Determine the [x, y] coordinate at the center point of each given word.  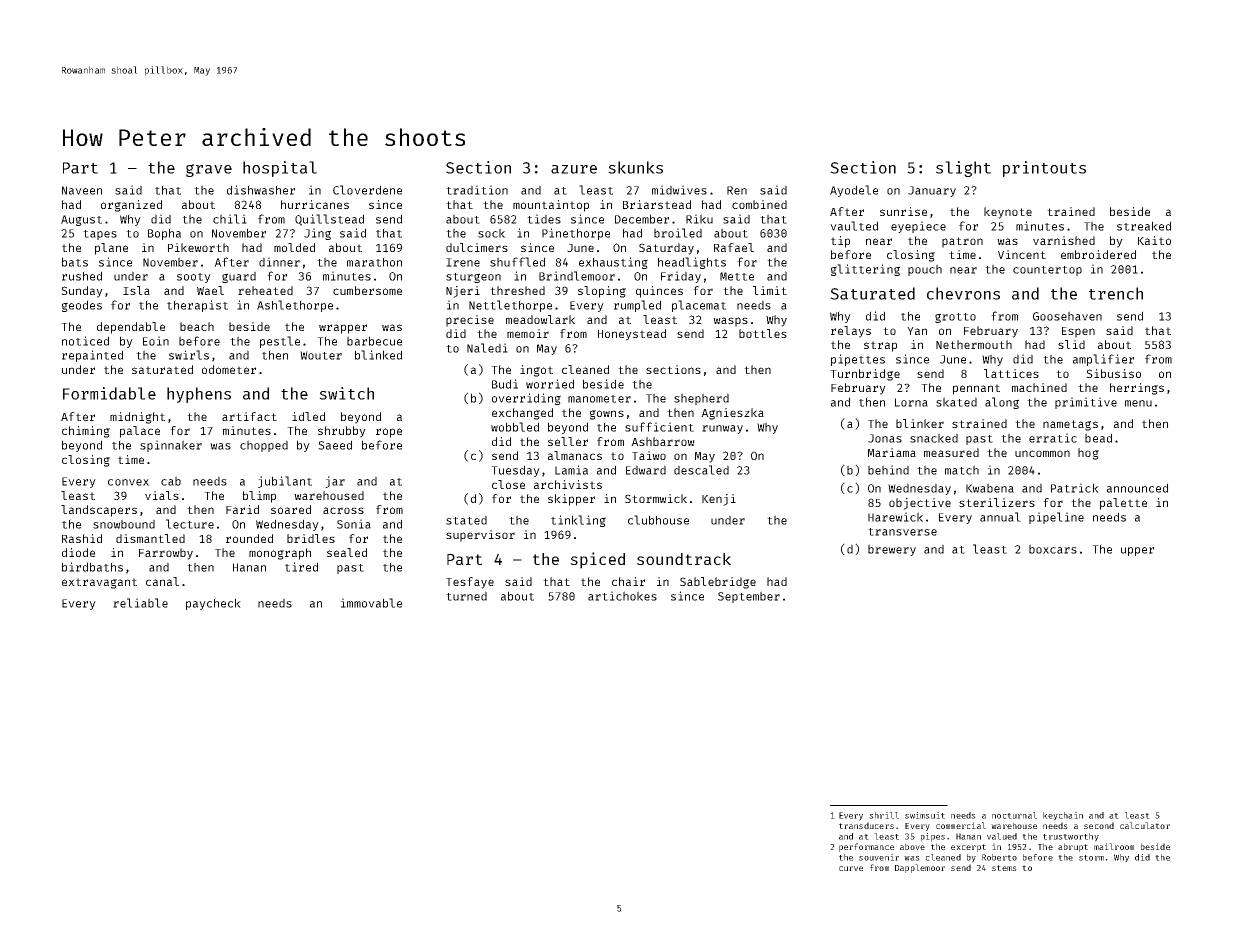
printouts [1044, 169]
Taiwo [649, 455]
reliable [140, 603]
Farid [242, 509]
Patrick [1075, 488]
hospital [280, 169]
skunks [635, 167]
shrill [884, 815]
